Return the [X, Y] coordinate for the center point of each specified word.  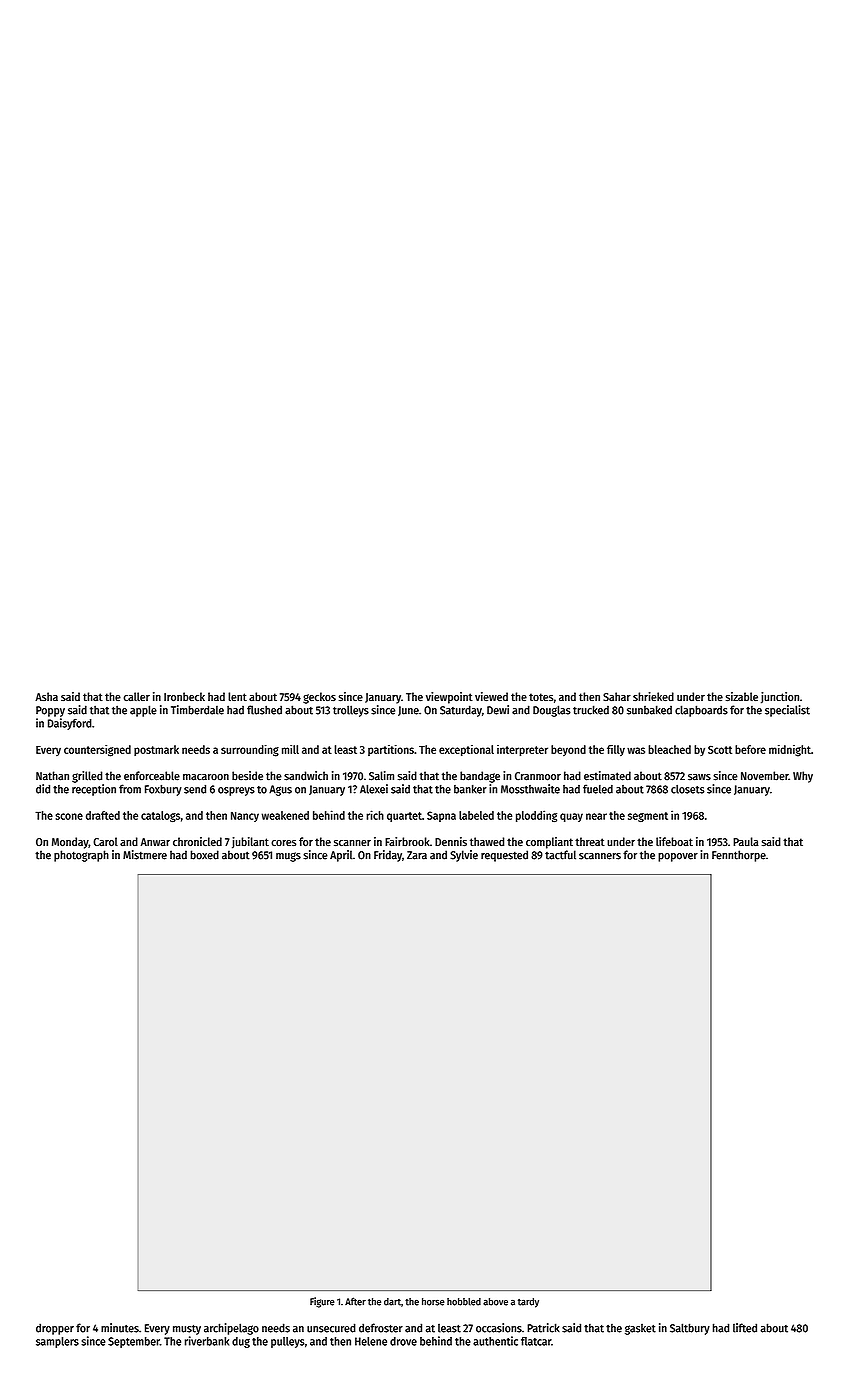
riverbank [207, 1341]
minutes [120, 1328]
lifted [745, 1328]
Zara [417, 855]
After [355, 1301]
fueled [598, 789]
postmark [156, 750]
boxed [204, 855]
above [495, 1302]
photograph [81, 856]
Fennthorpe [739, 856]
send [195, 789]
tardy [528, 1303]
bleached [669, 749]
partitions [391, 750]
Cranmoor [538, 776]
